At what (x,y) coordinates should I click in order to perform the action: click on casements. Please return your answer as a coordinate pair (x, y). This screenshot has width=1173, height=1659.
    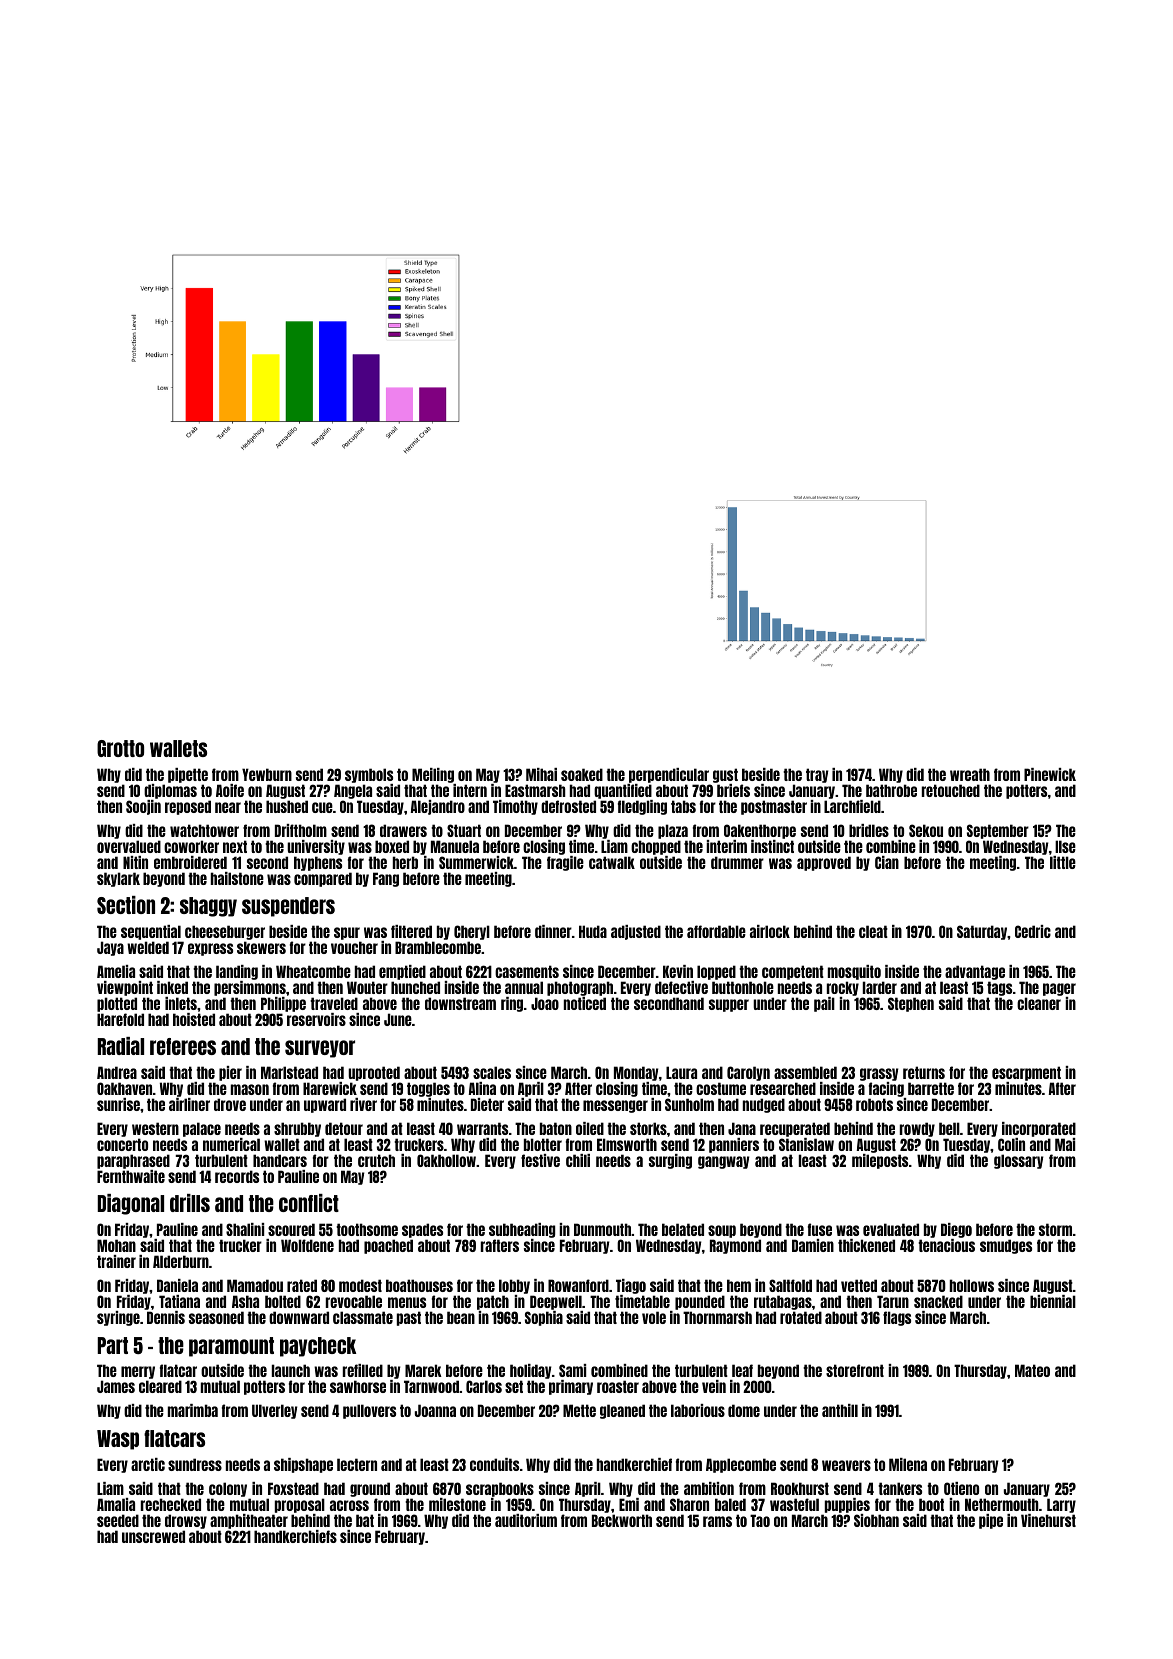
    Looking at the image, I should click on (527, 971).
